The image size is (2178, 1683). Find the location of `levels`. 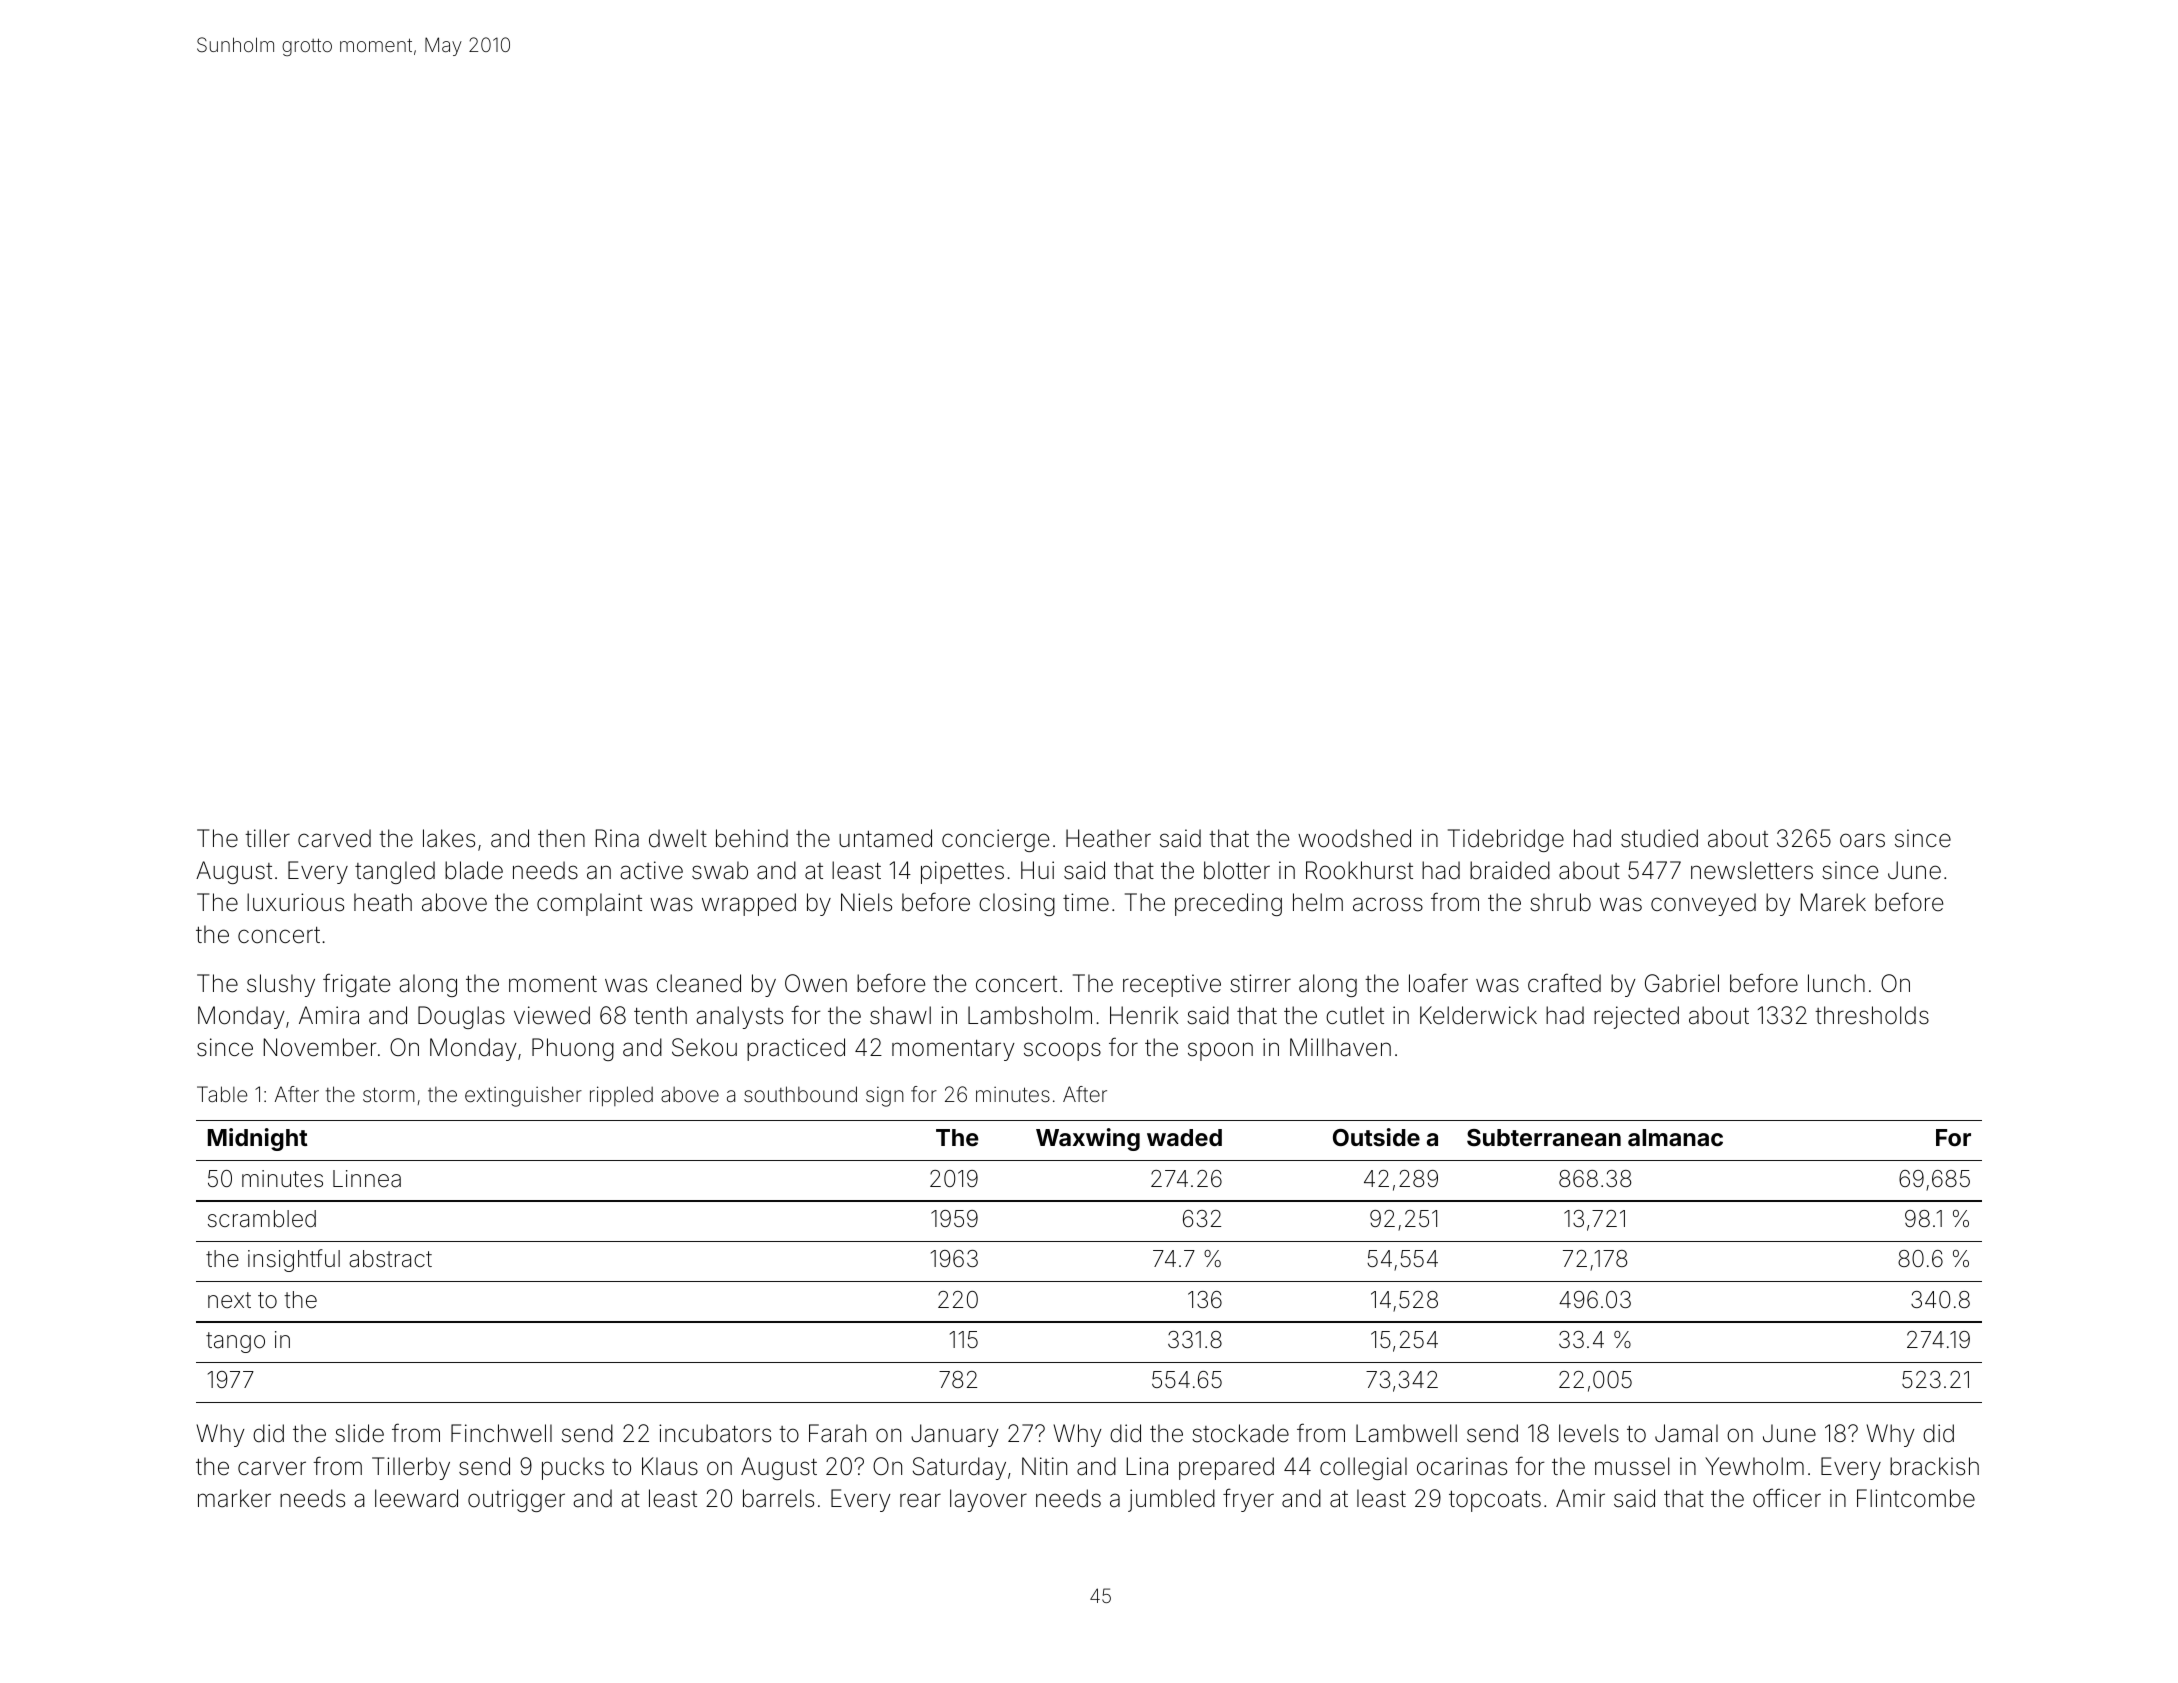

levels is located at coordinates (1589, 1433).
